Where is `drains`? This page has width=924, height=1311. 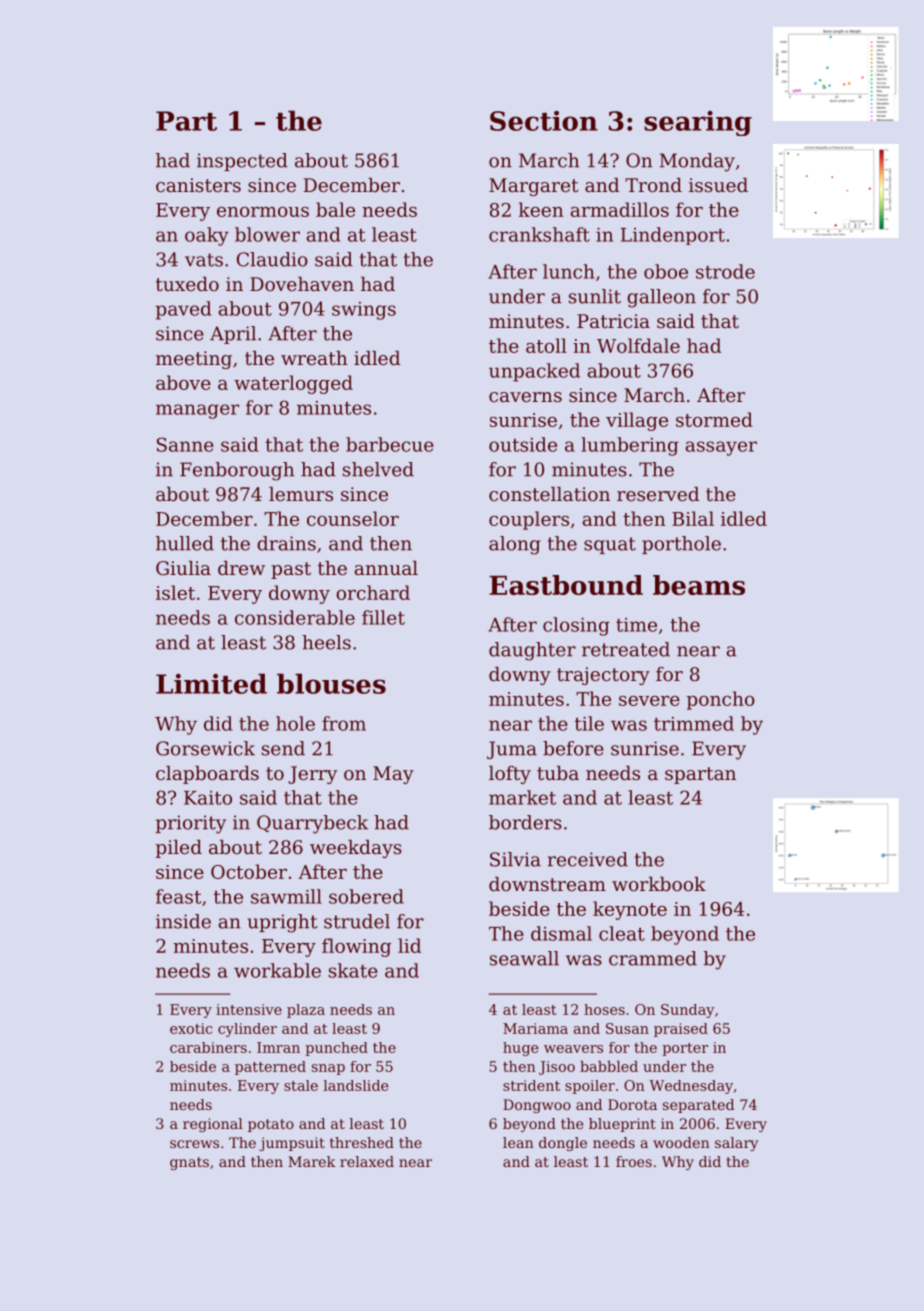 drains is located at coordinates (286, 543).
